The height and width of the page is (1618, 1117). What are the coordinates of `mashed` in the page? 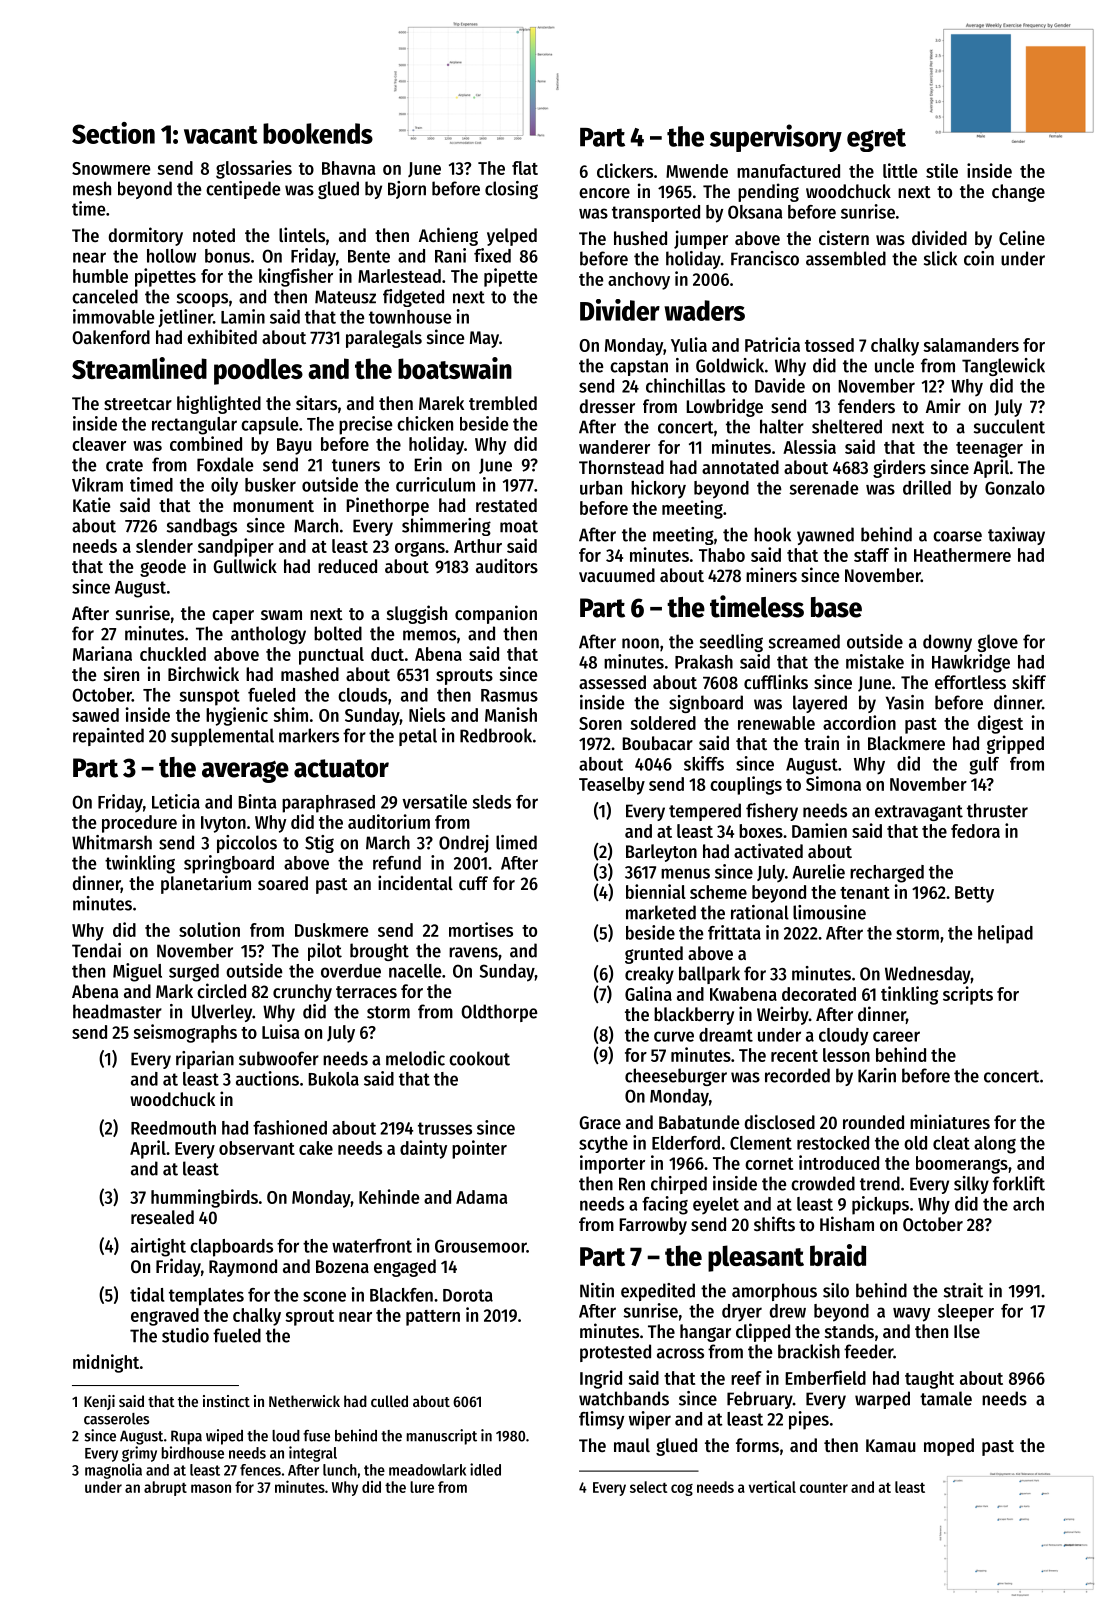 It's located at (310, 674).
